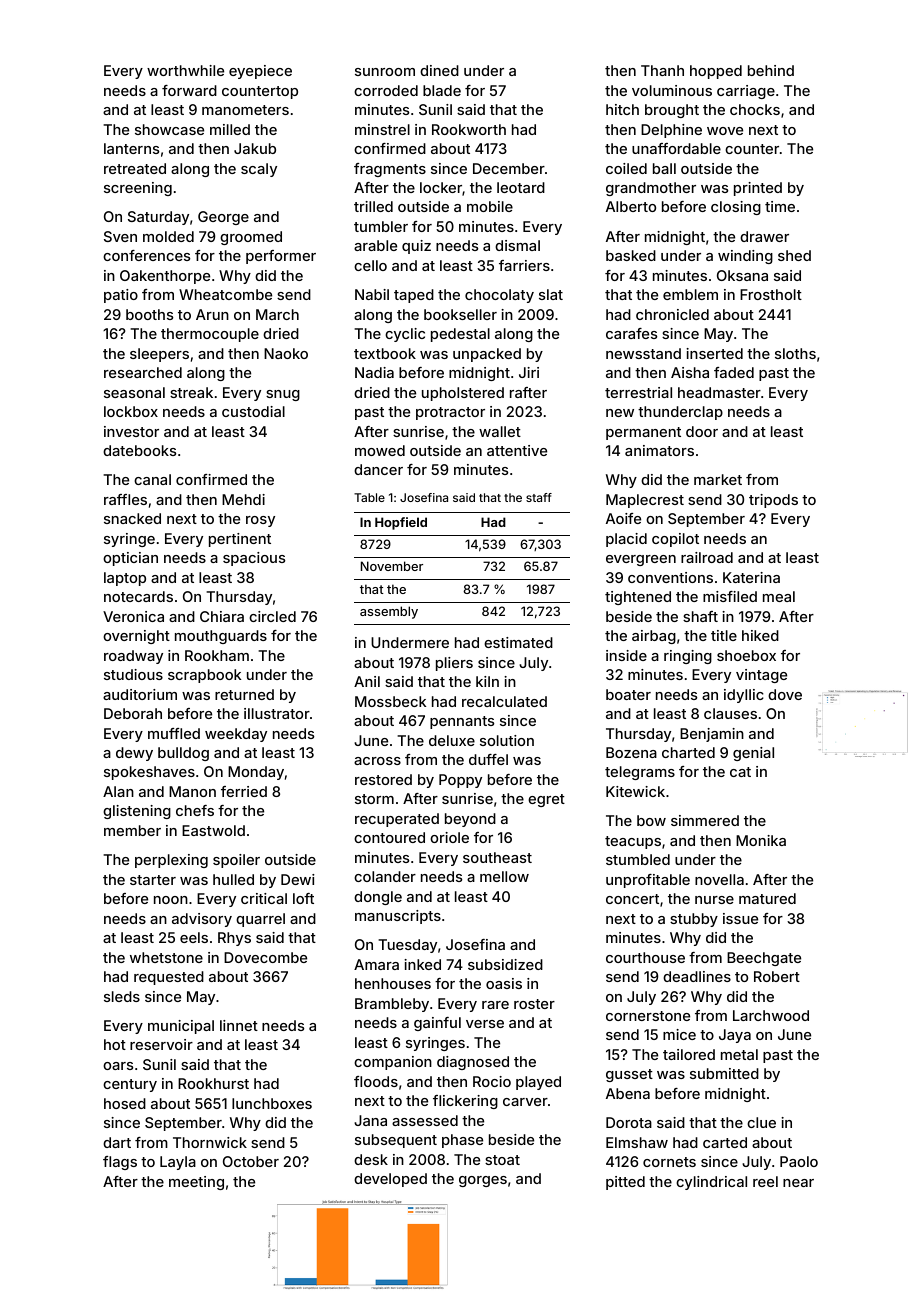  Describe the element at coordinates (779, 596) in the screenshot. I see `meal` at that location.
